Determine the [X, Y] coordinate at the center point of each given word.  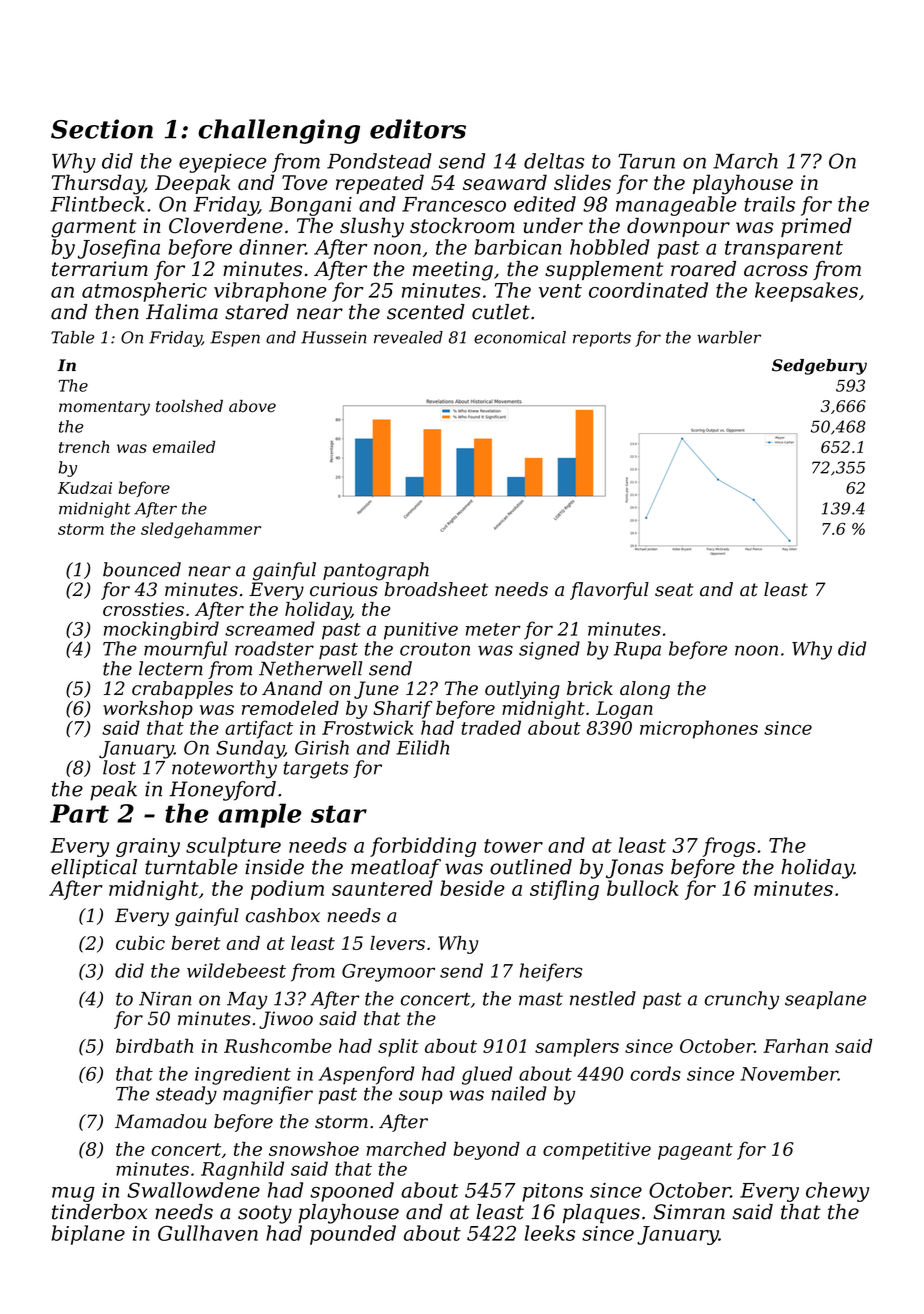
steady [186, 1095]
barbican [518, 247]
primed [816, 227]
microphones [699, 729]
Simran [689, 1212]
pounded [353, 1235]
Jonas [634, 869]
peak [113, 791]
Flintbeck [97, 204]
